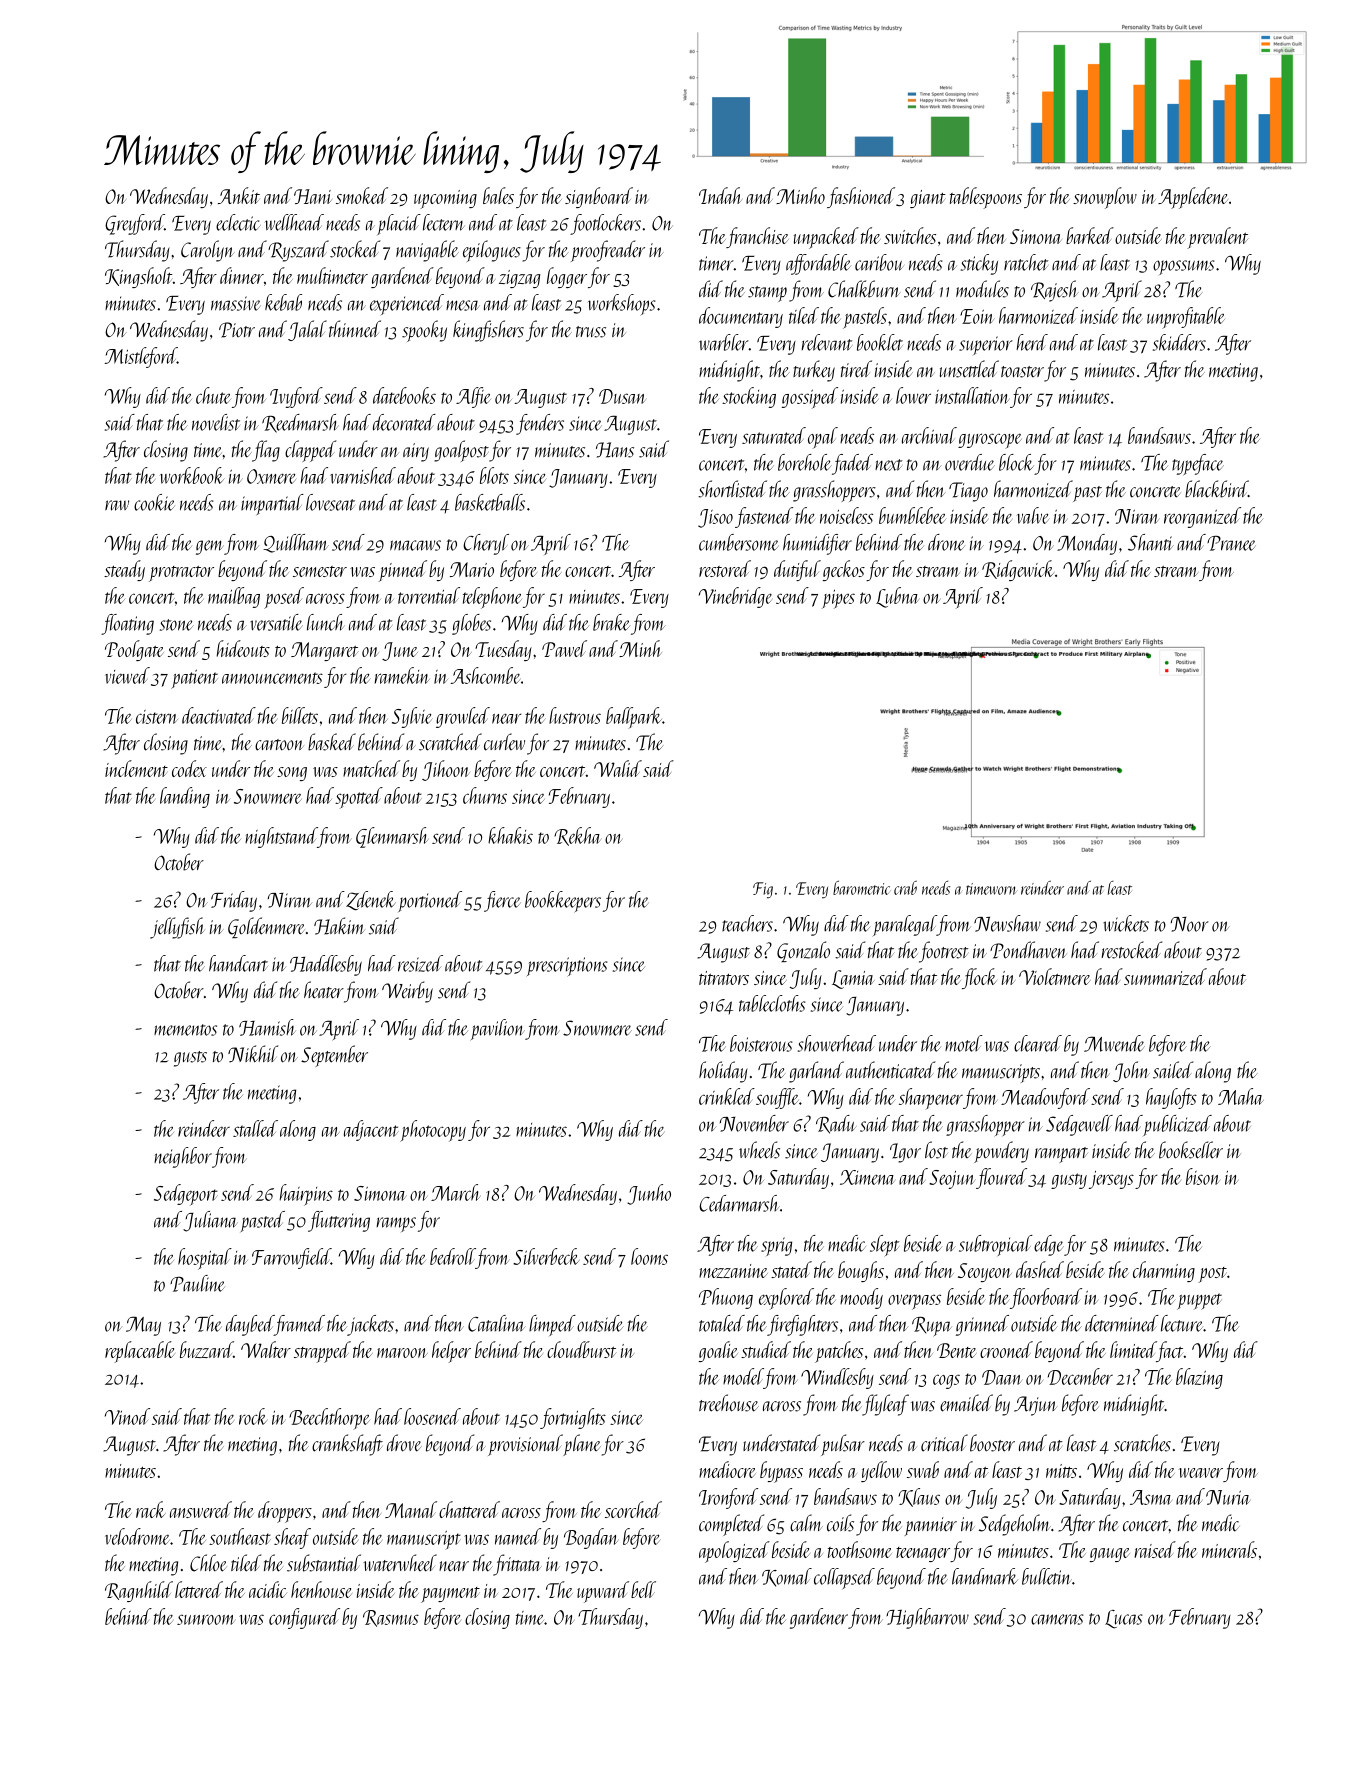 This screenshot has width=1371, height=1774. I want to click on placid, so click(399, 224).
